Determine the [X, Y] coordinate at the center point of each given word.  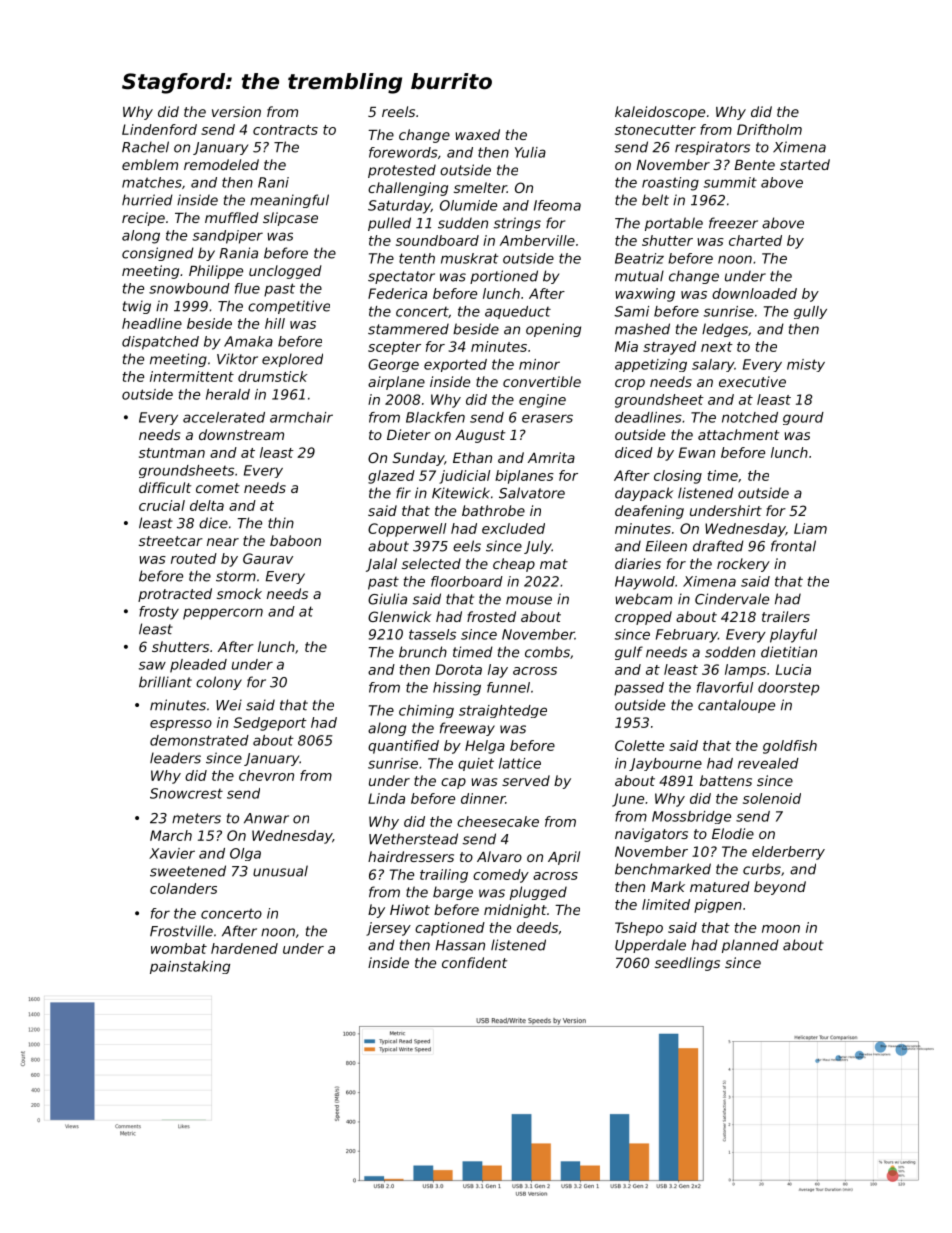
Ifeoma [557, 205]
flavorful [725, 687]
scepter [394, 348]
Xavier [172, 853]
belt [655, 200]
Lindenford [159, 129]
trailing [444, 876]
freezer [733, 223]
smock [239, 593]
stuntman [172, 453]
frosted [491, 616]
